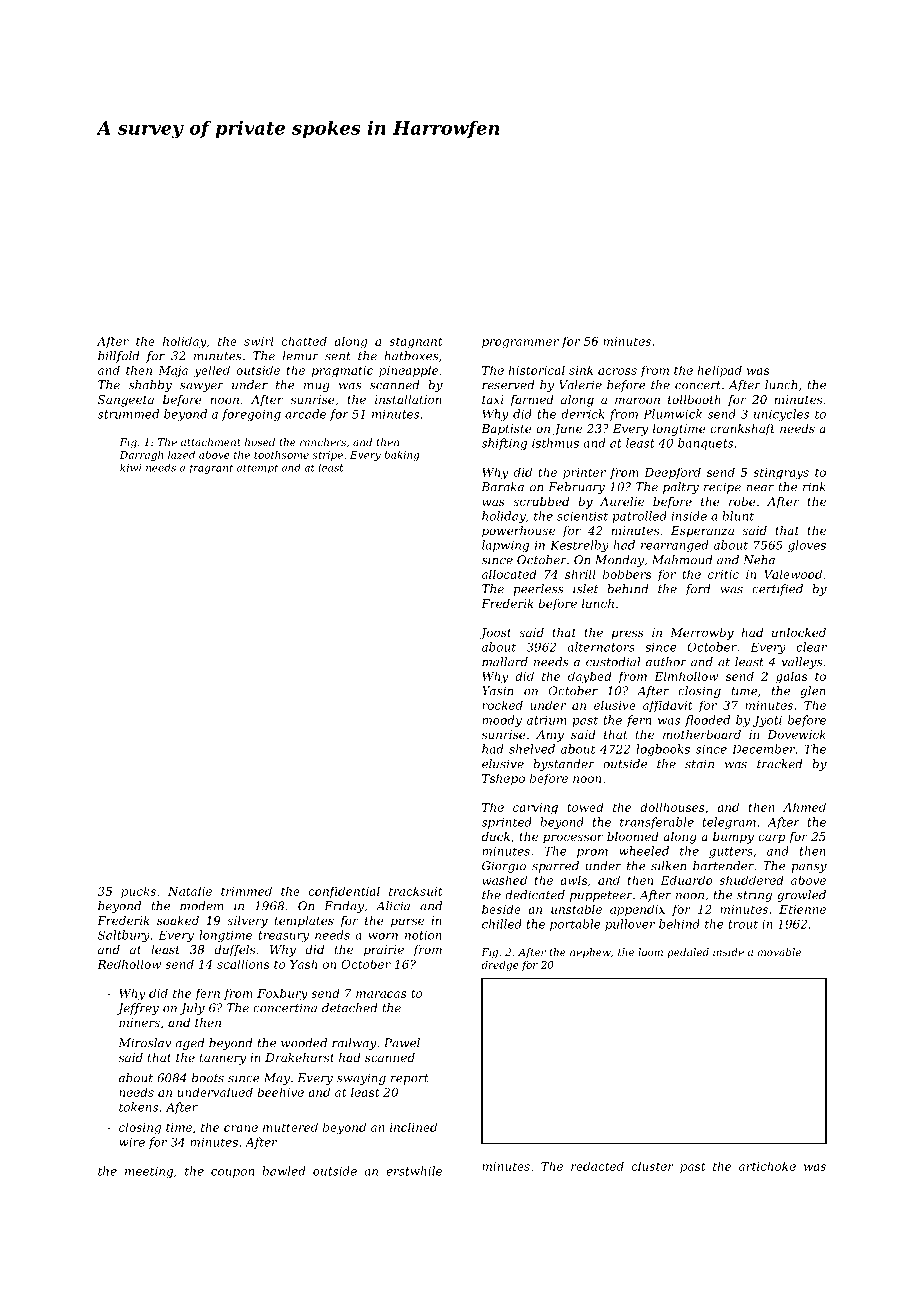 This document has width=924, height=1308. What do you see at coordinates (495, 634) in the document?
I see `Joost` at bounding box center [495, 634].
